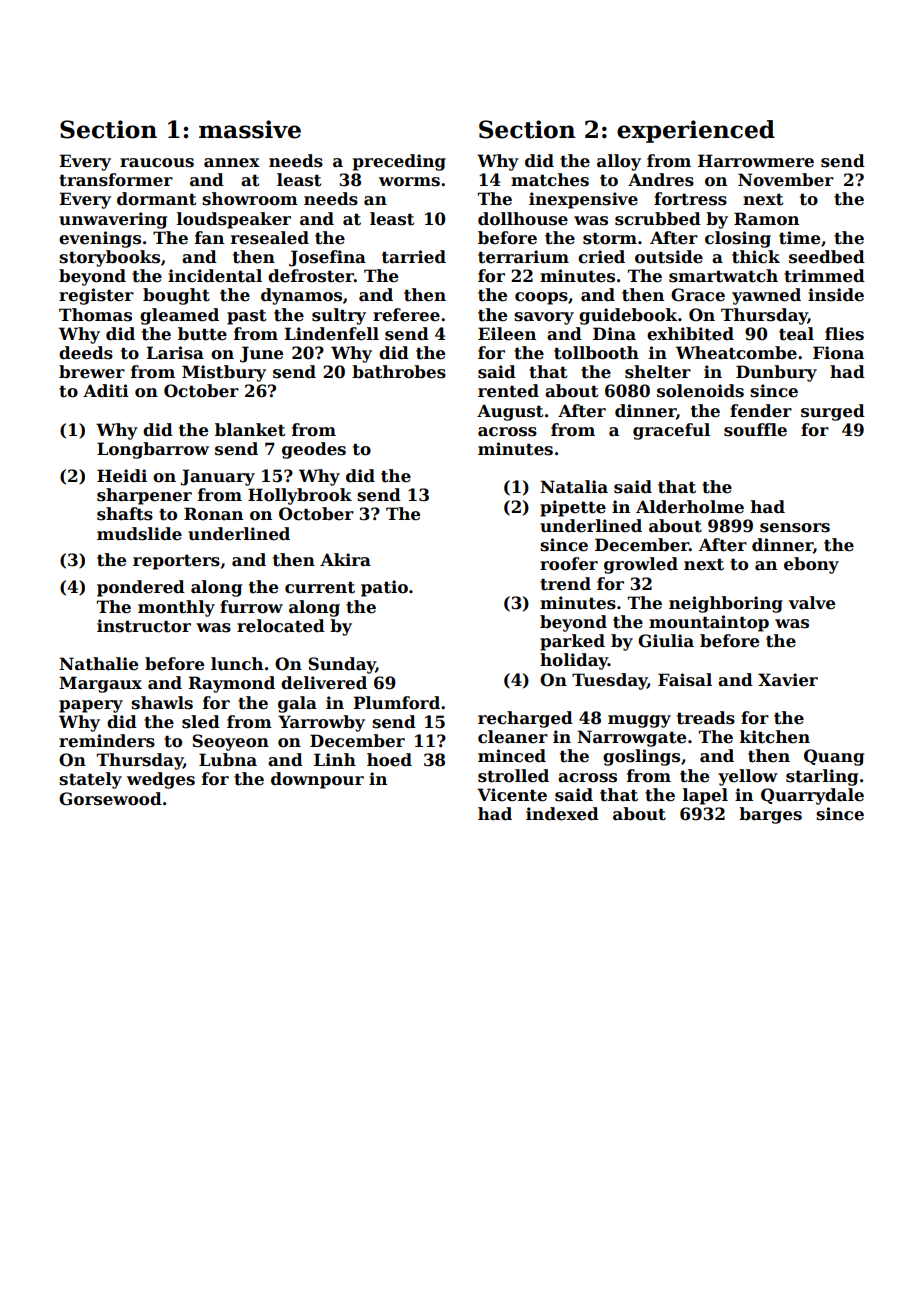 The height and width of the screenshot is (1308, 924). Describe the element at coordinates (696, 131) in the screenshot. I see `experienced` at that location.
